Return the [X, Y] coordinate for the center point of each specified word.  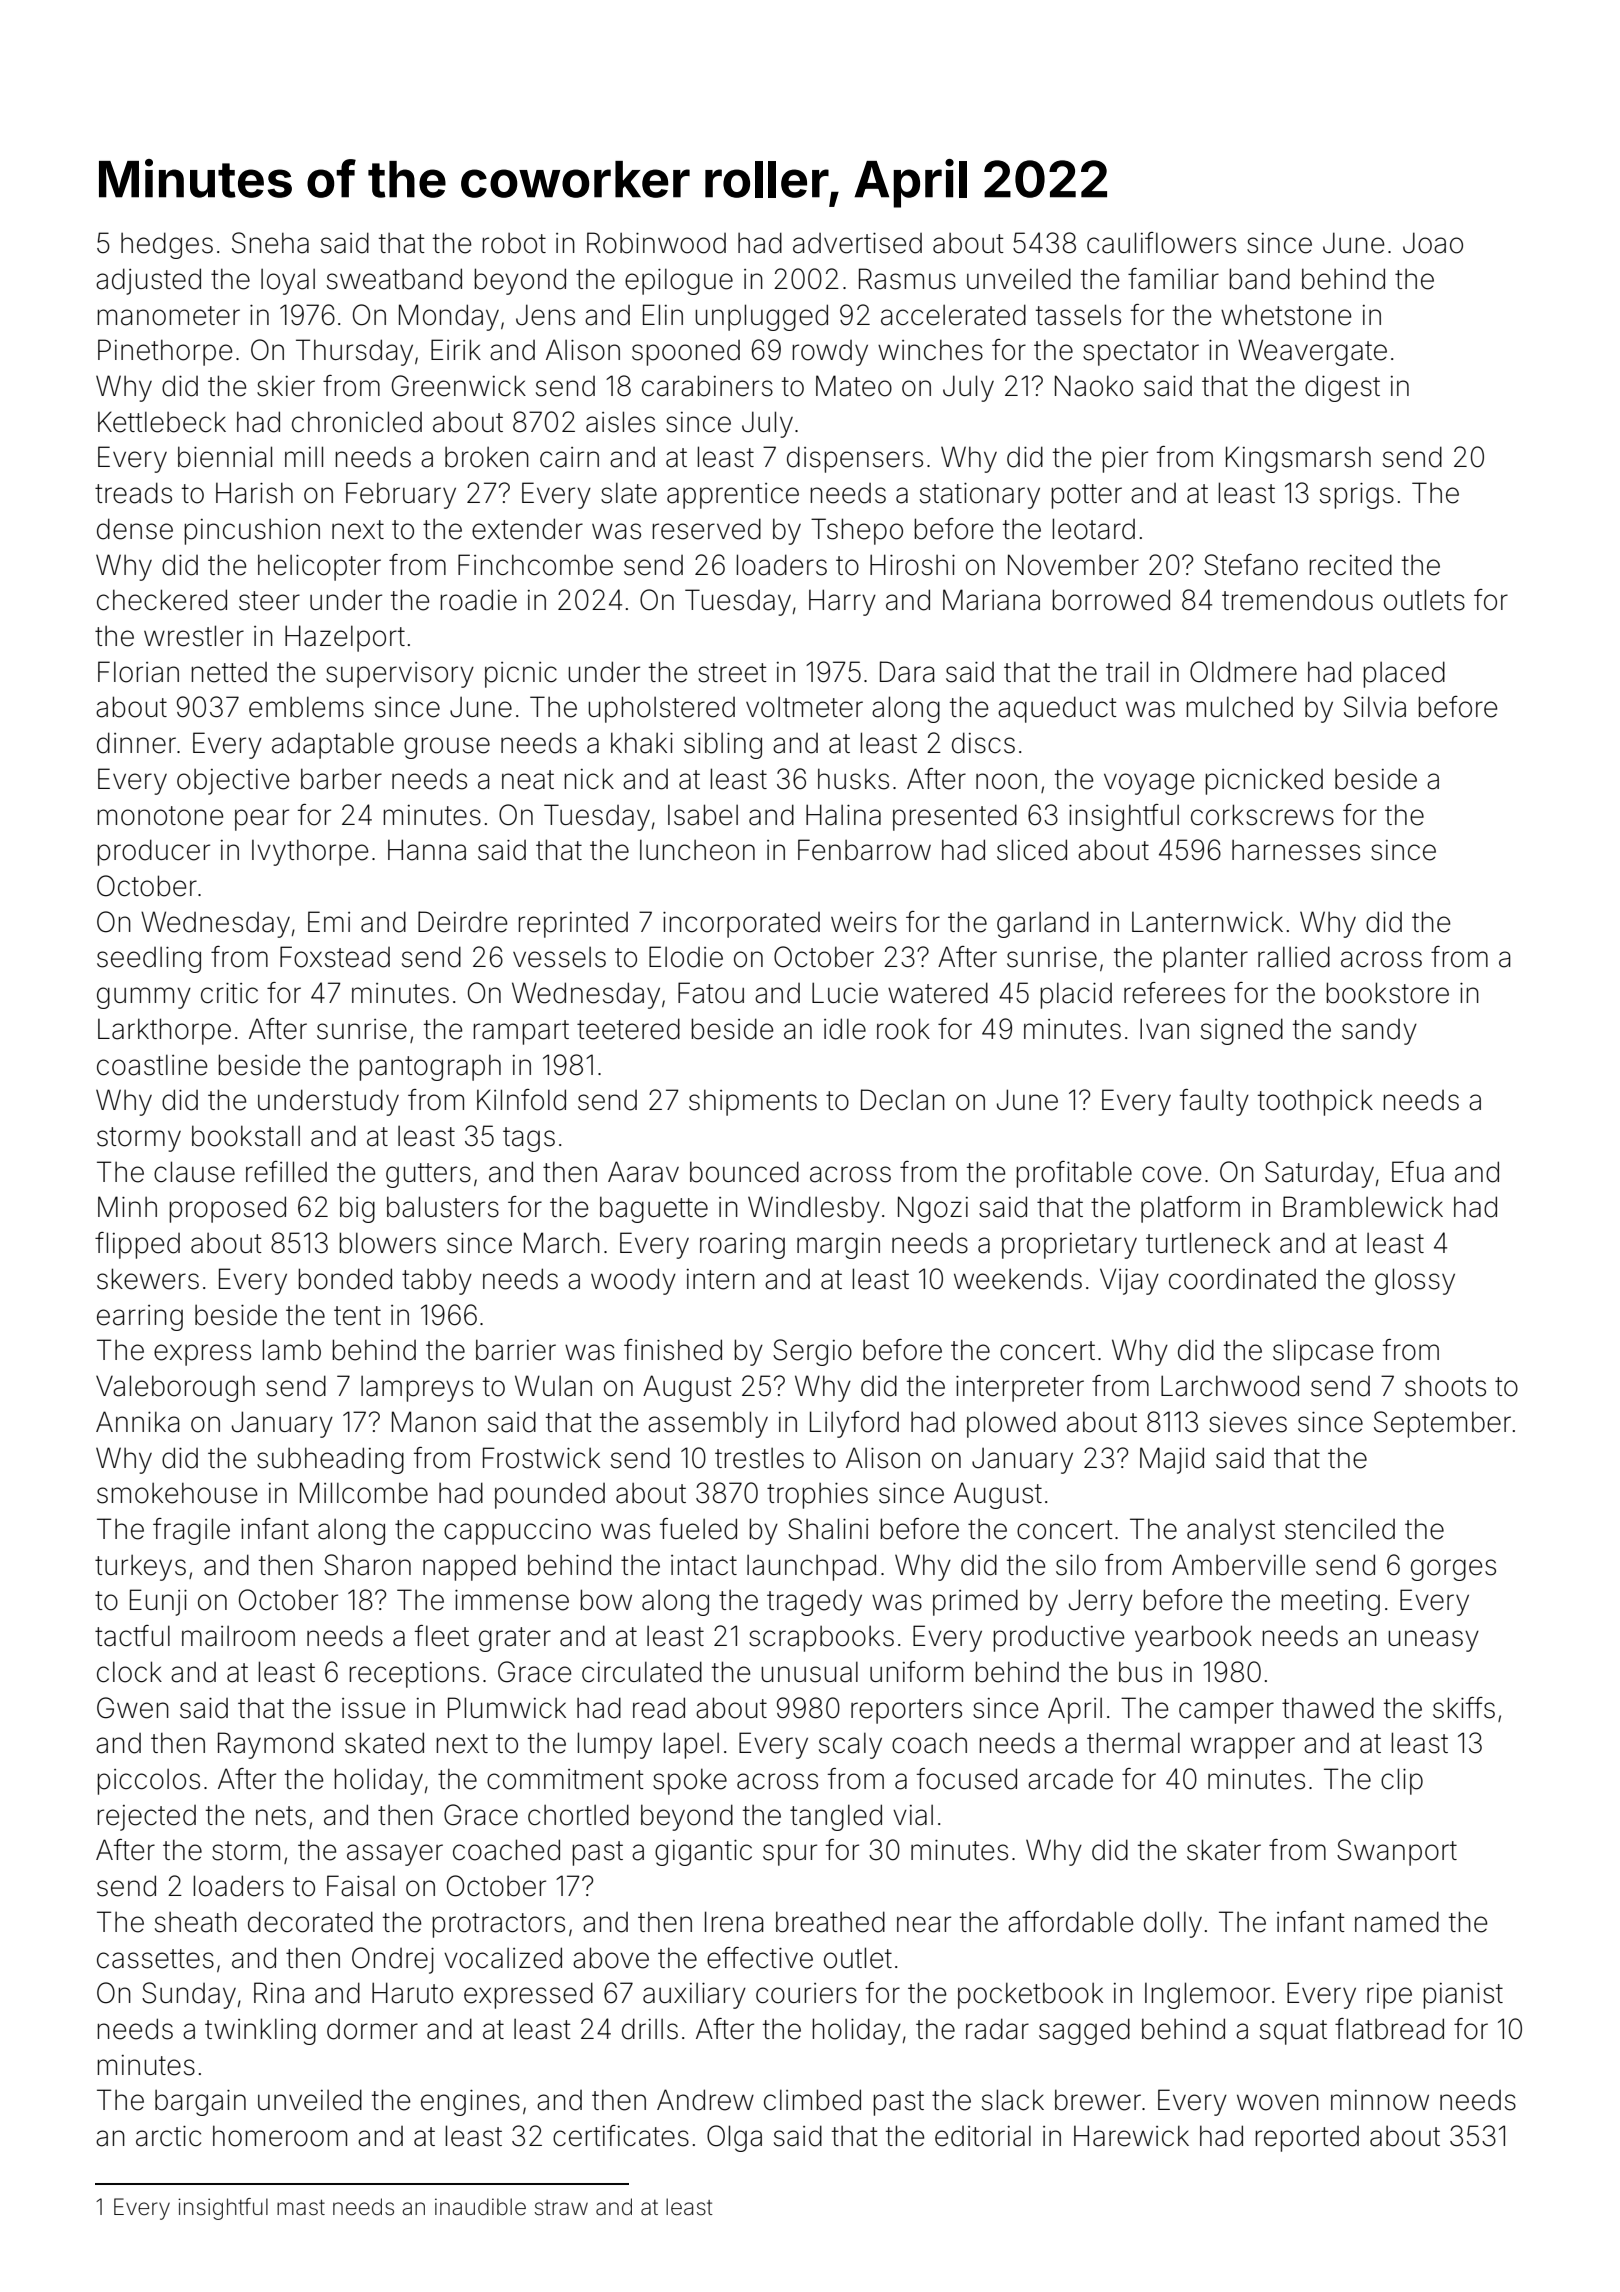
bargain [200, 2103]
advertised [857, 243]
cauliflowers [1161, 243]
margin [838, 1246]
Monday [449, 317]
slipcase [1323, 1352]
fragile [191, 1531]
